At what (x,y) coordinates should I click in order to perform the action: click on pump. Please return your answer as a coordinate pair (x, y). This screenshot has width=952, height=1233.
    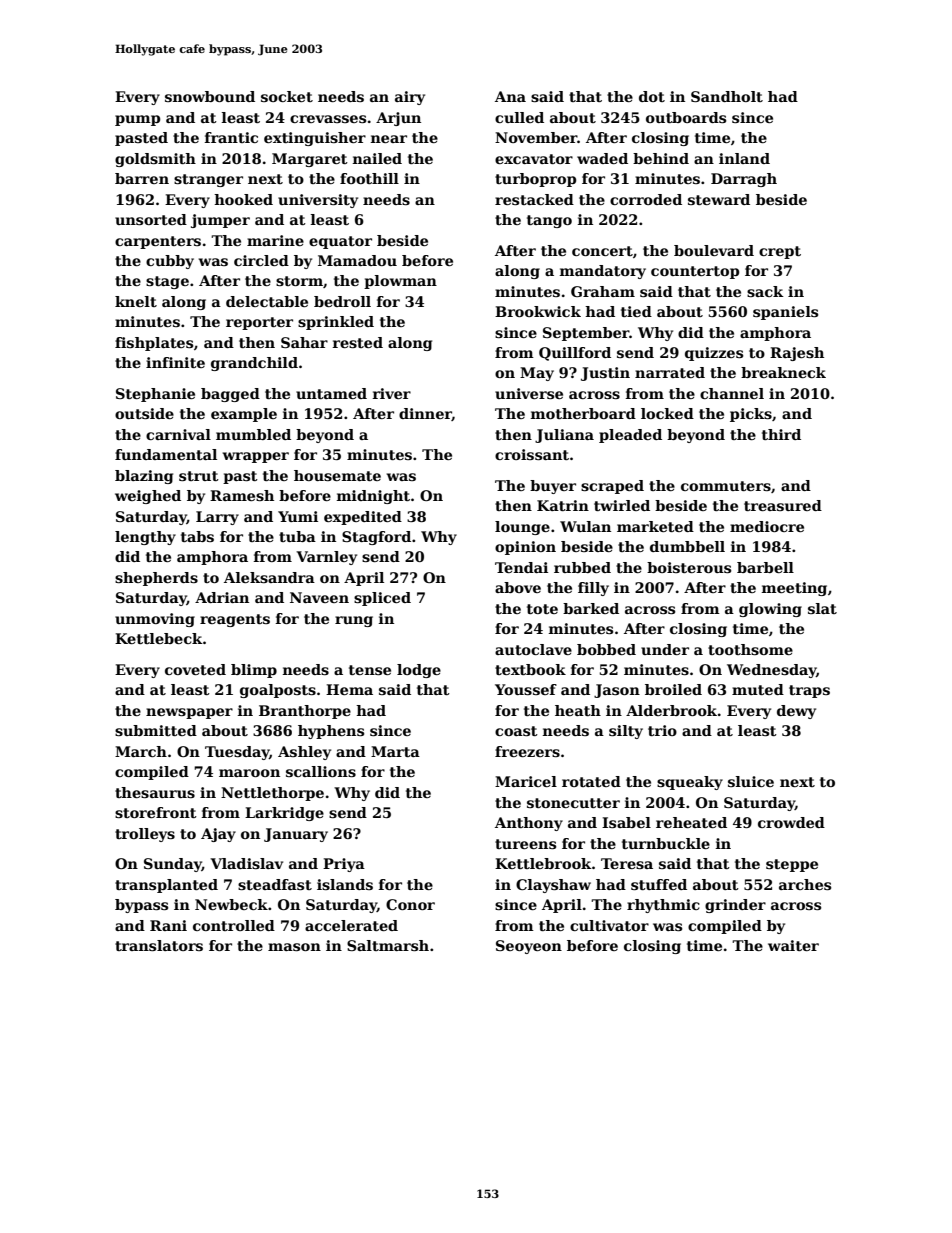
    Looking at the image, I should click on (137, 120).
